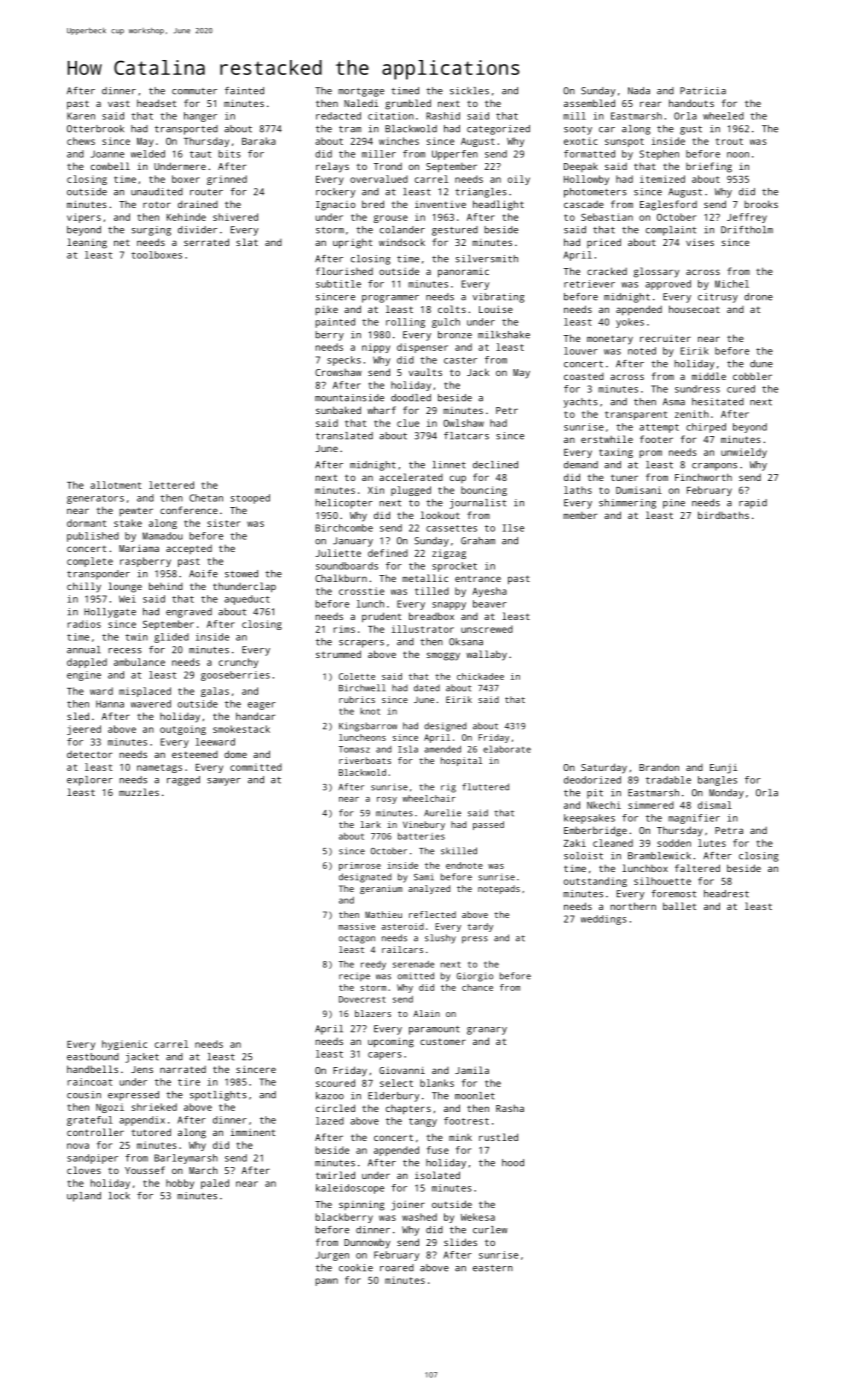  What do you see at coordinates (156, 103) in the image?
I see `headset` at bounding box center [156, 103].
